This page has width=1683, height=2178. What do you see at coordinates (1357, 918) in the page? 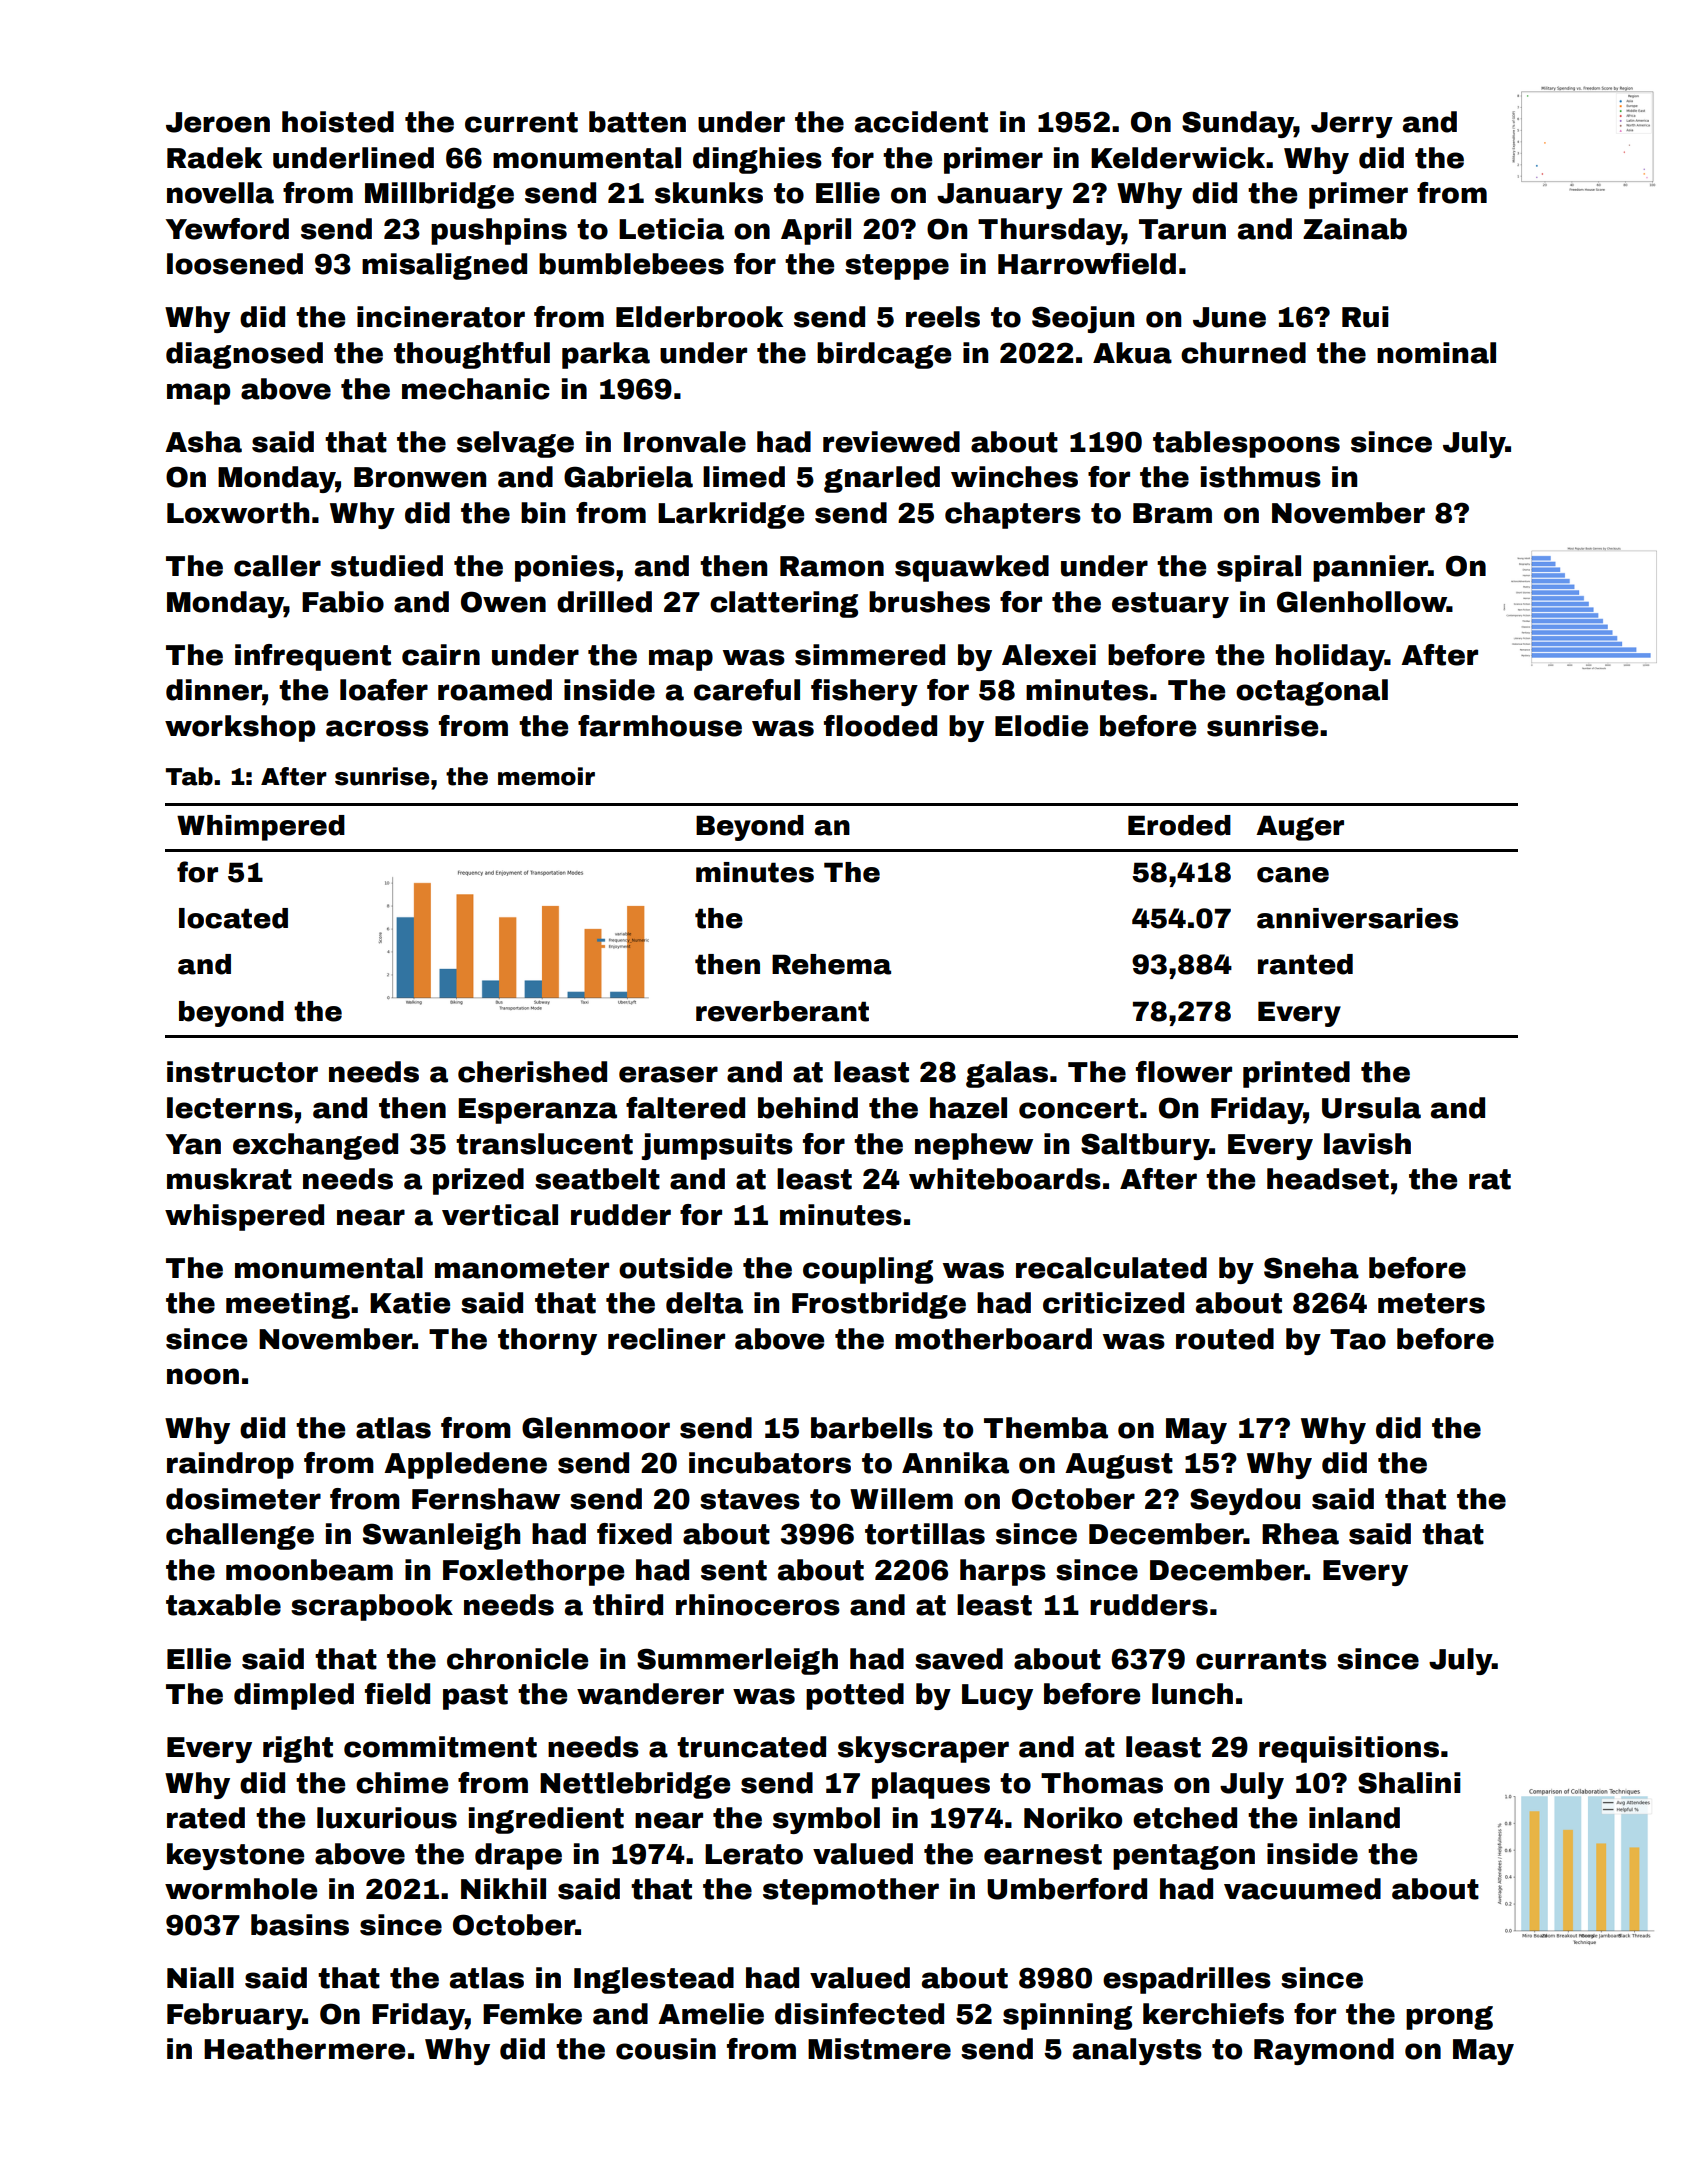
I see `anniversaries` at bounding box center [1357, 918].
